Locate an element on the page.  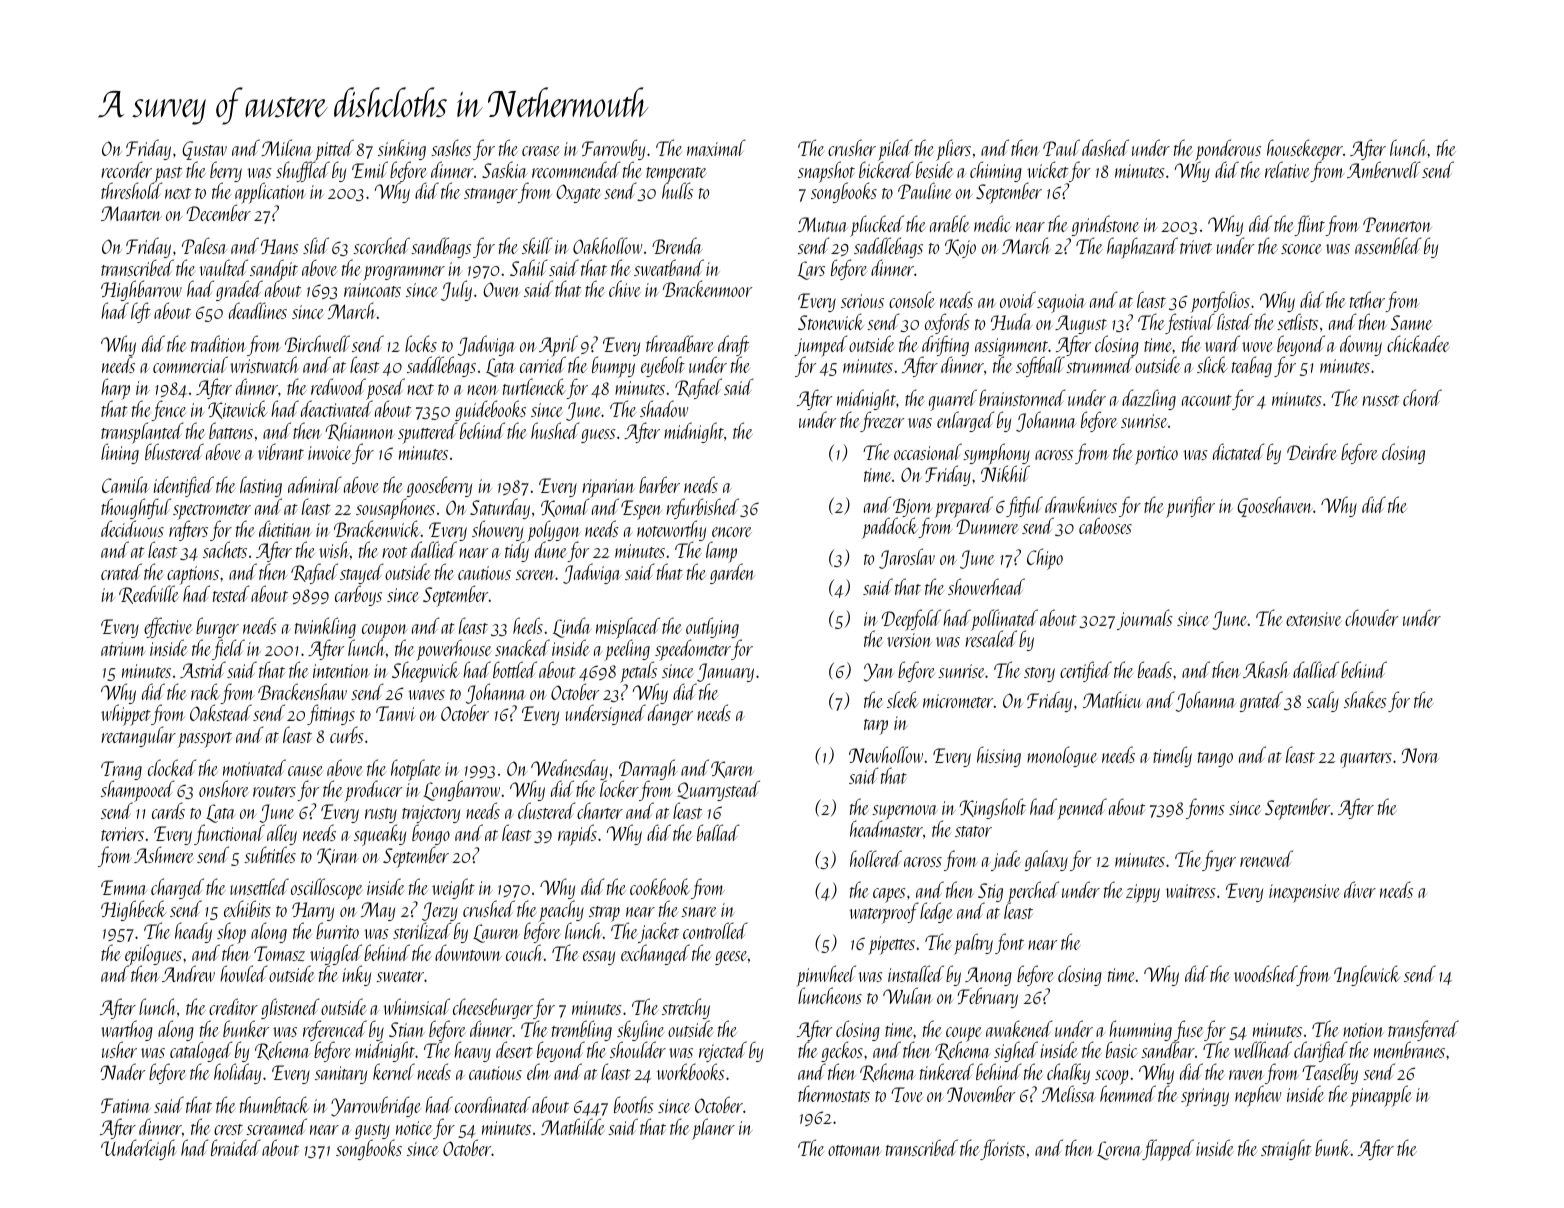
tested is located at coordinates (231, 593).
